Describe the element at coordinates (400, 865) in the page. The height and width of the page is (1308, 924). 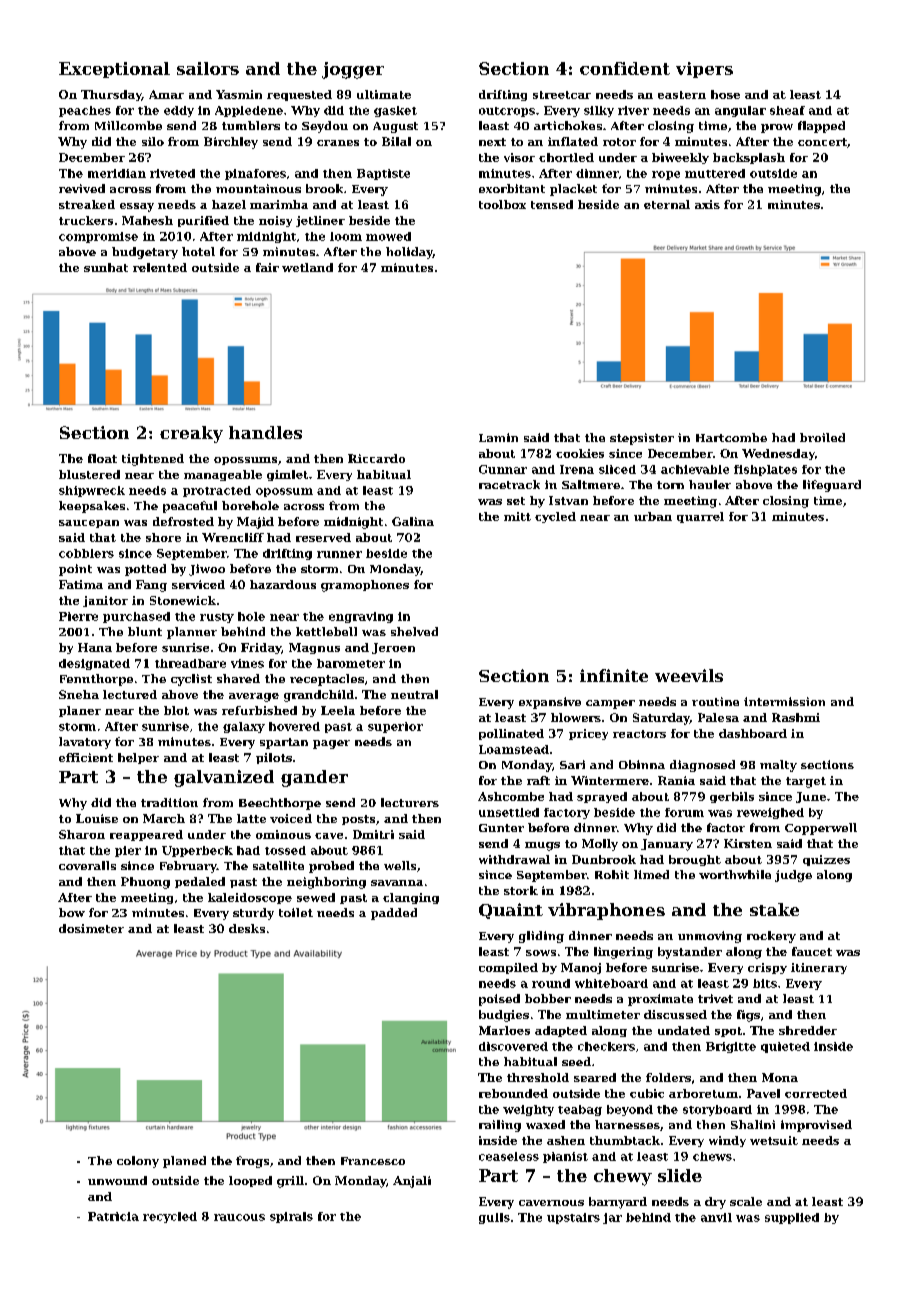
I see `wells` at that location.
